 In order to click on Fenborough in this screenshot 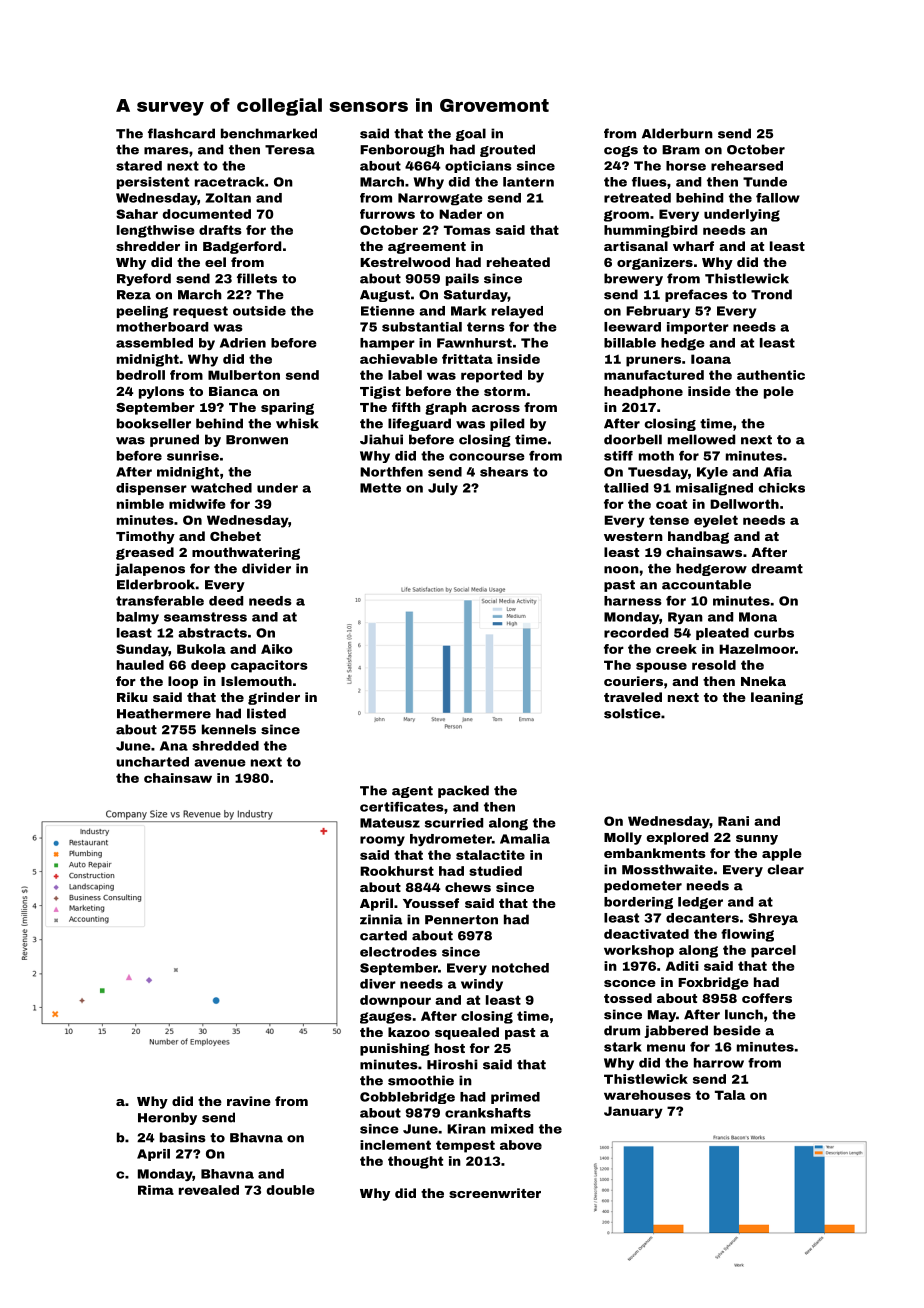, I will do `click(402, 150)`.
